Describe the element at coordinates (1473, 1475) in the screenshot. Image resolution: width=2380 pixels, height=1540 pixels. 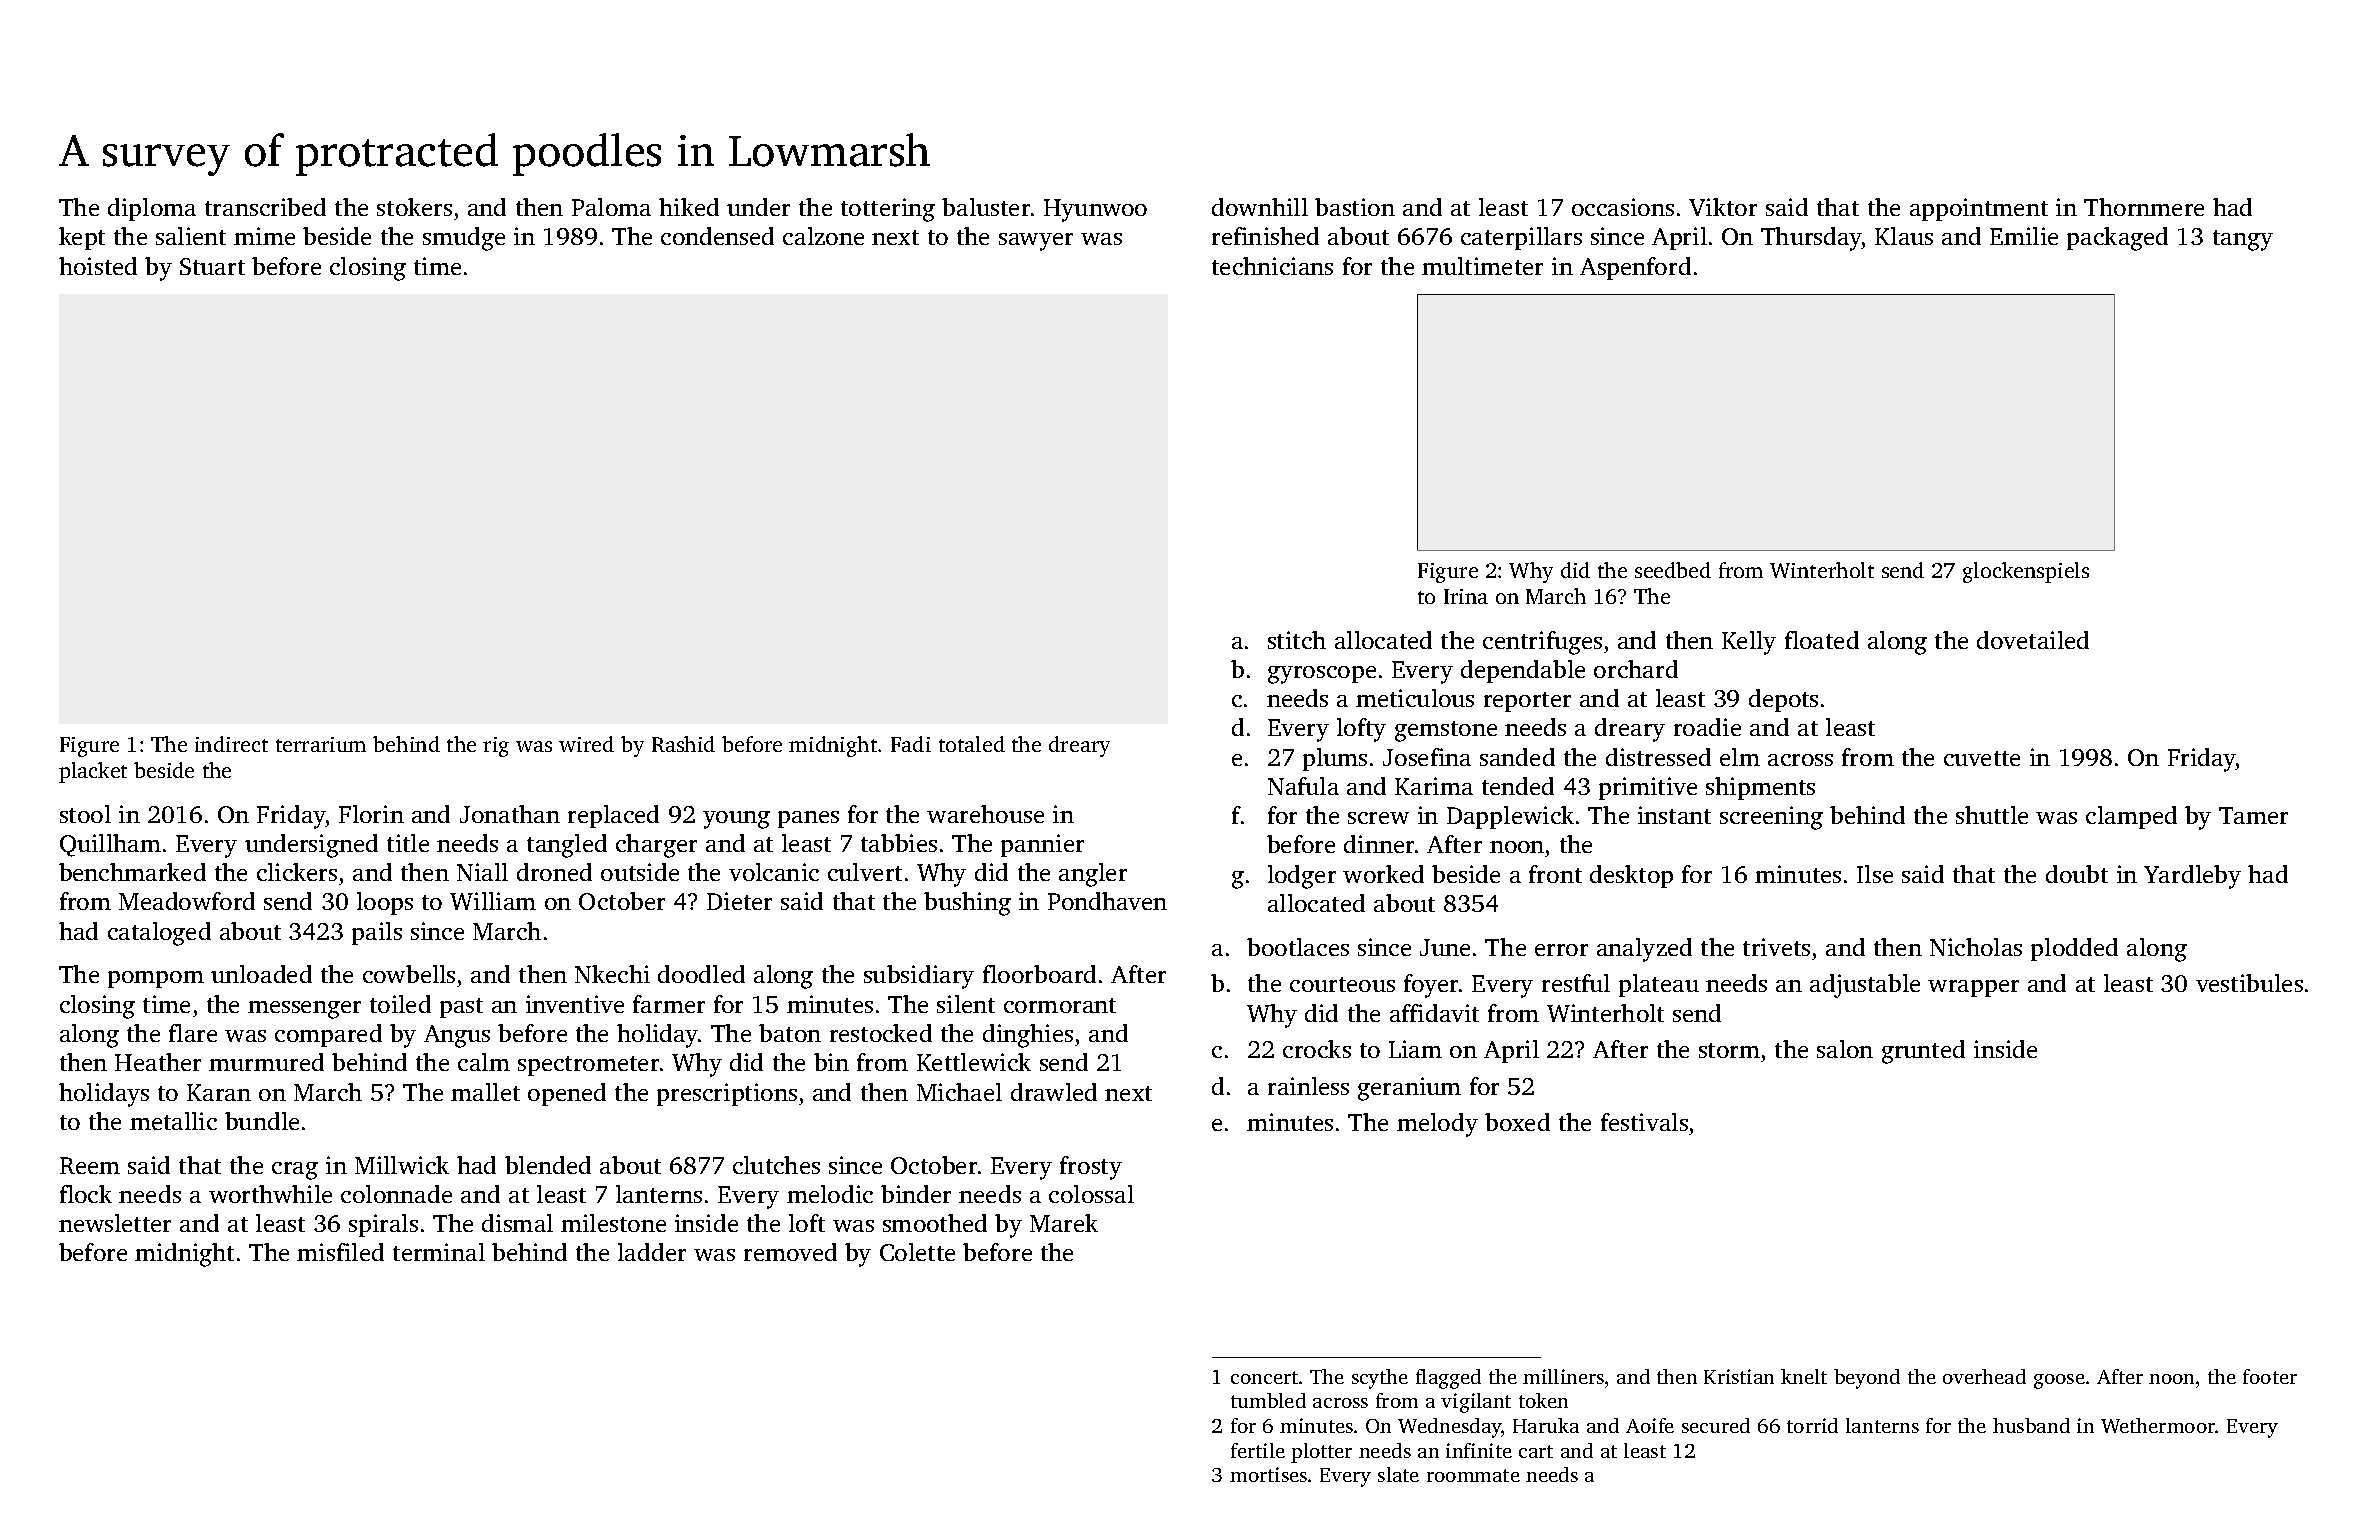
I see `roommate` at that location.
